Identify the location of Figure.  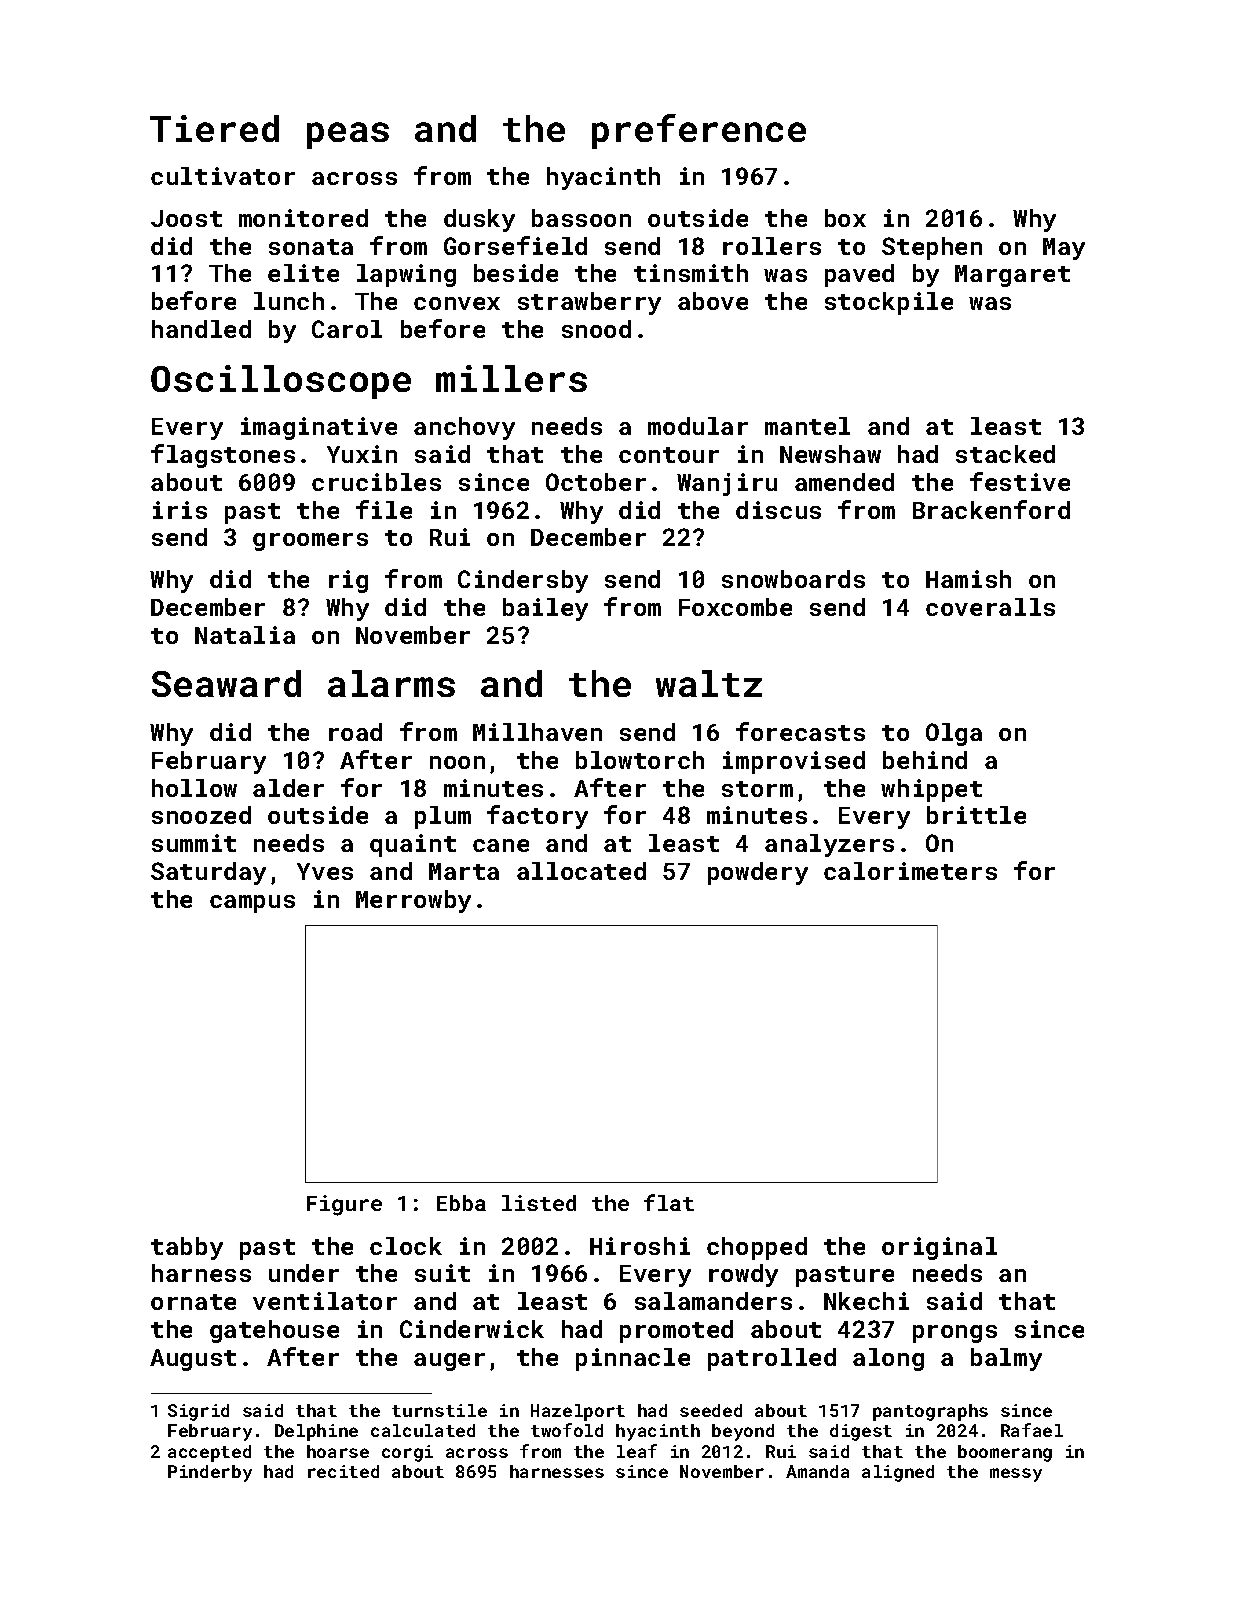
(344, 1205).
